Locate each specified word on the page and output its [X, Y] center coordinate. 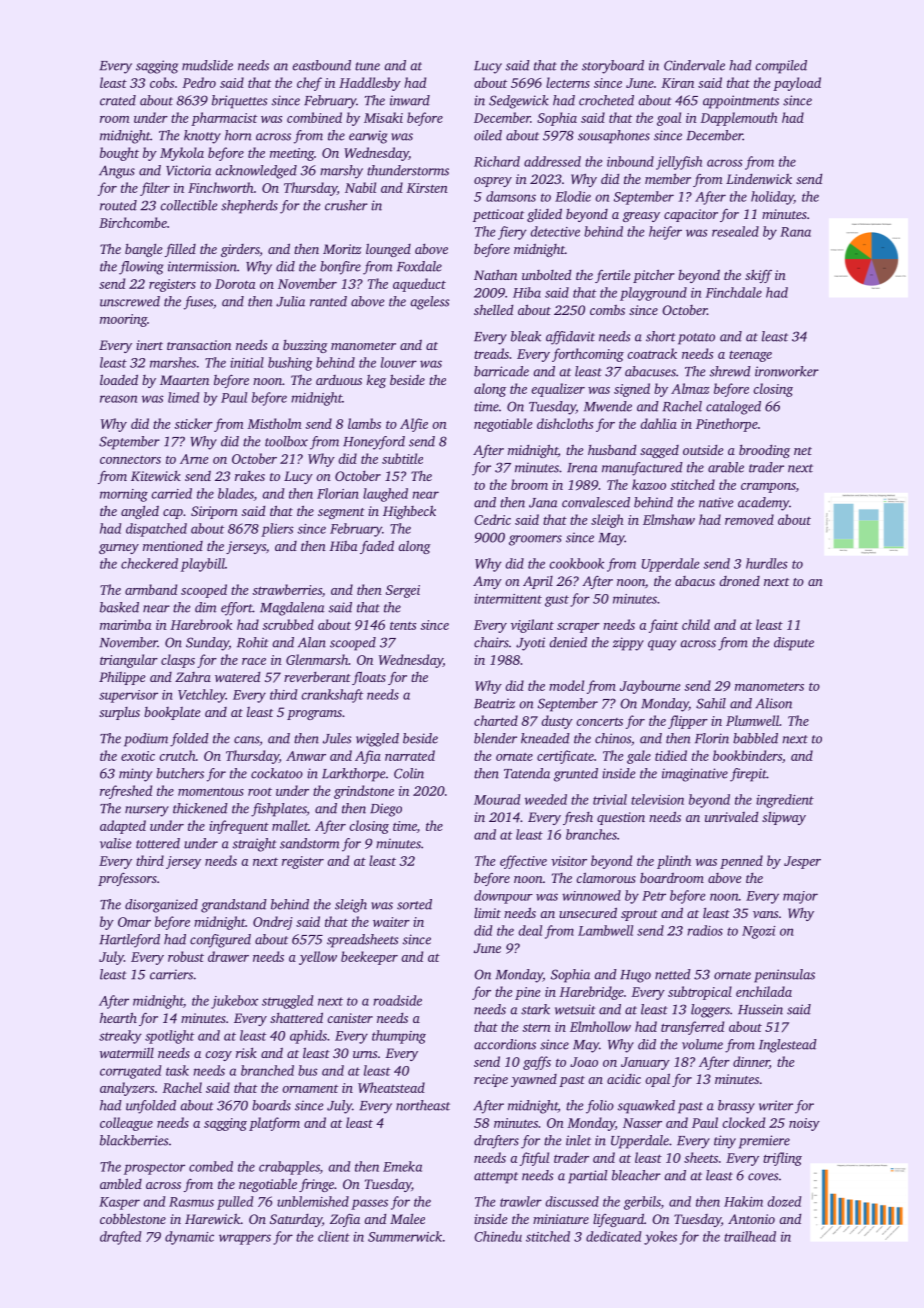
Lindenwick [759, 179]
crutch [177, 755]
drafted [121, 1238]
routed [118, 205]
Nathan [495, 274]
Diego [386, 810]
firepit [748, 775]
